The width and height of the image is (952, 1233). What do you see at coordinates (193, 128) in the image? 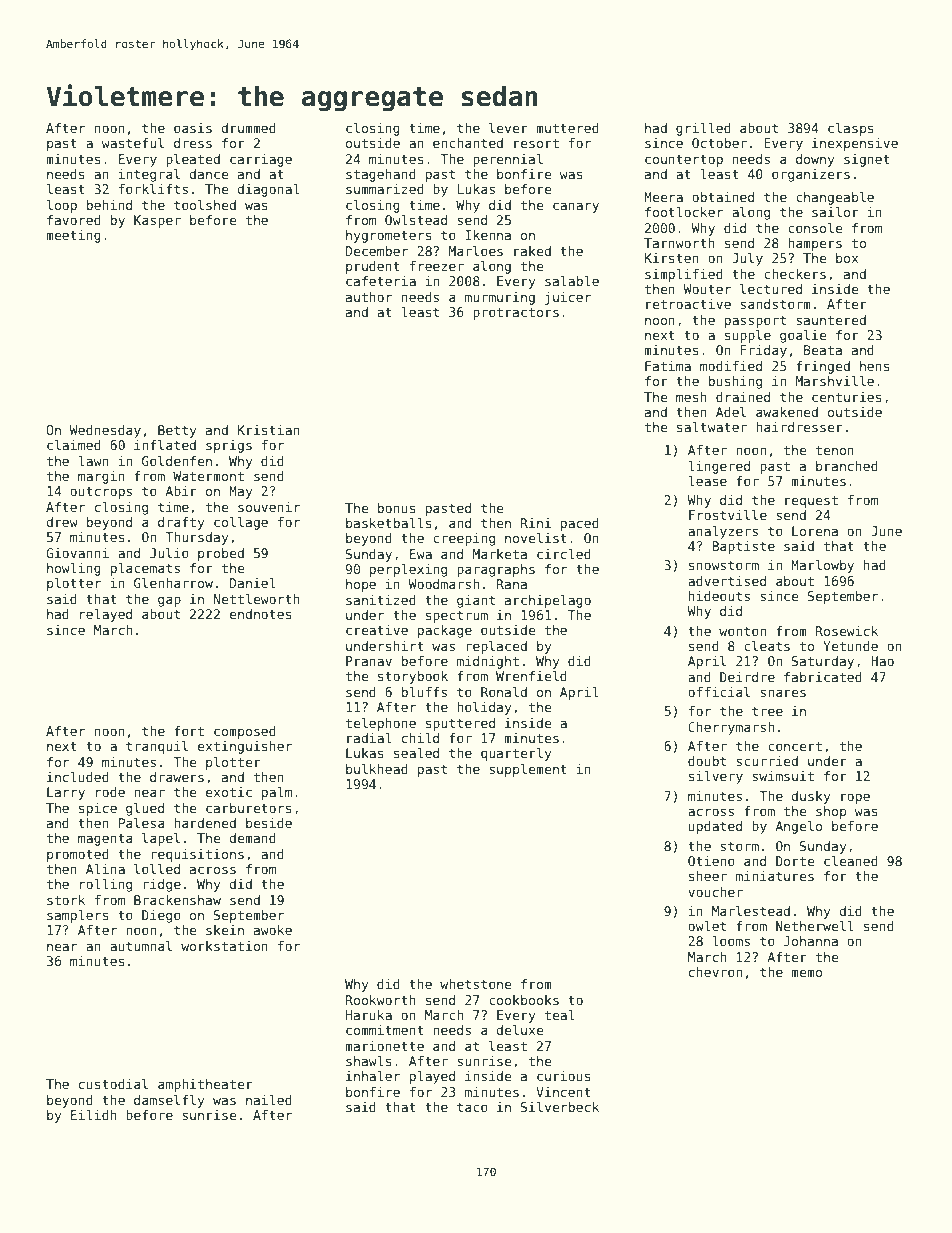
I see `oasis` at bounding box center [193, 128].
